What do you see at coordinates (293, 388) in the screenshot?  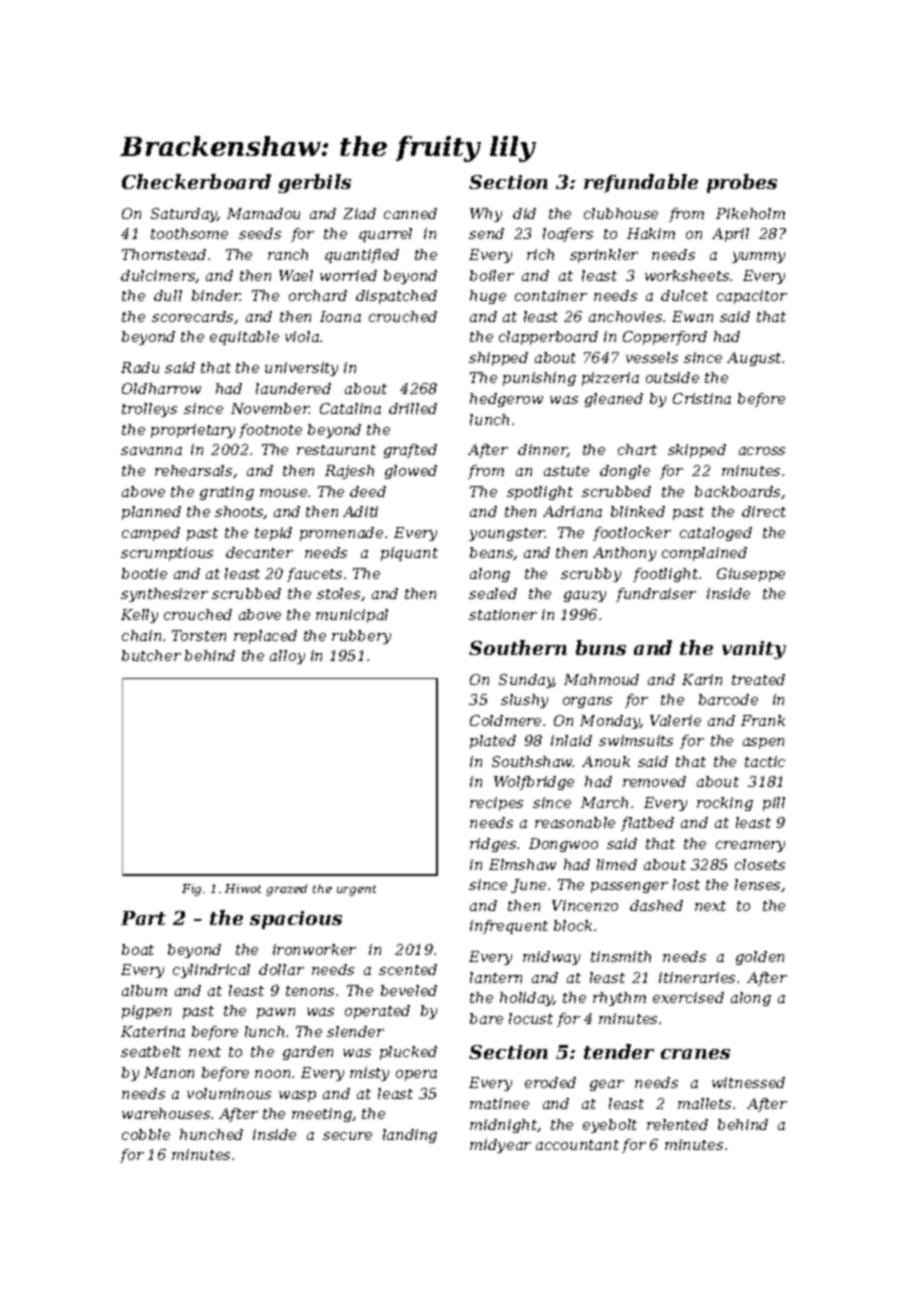 I see `laundered` at bounding box center [293, 388].
